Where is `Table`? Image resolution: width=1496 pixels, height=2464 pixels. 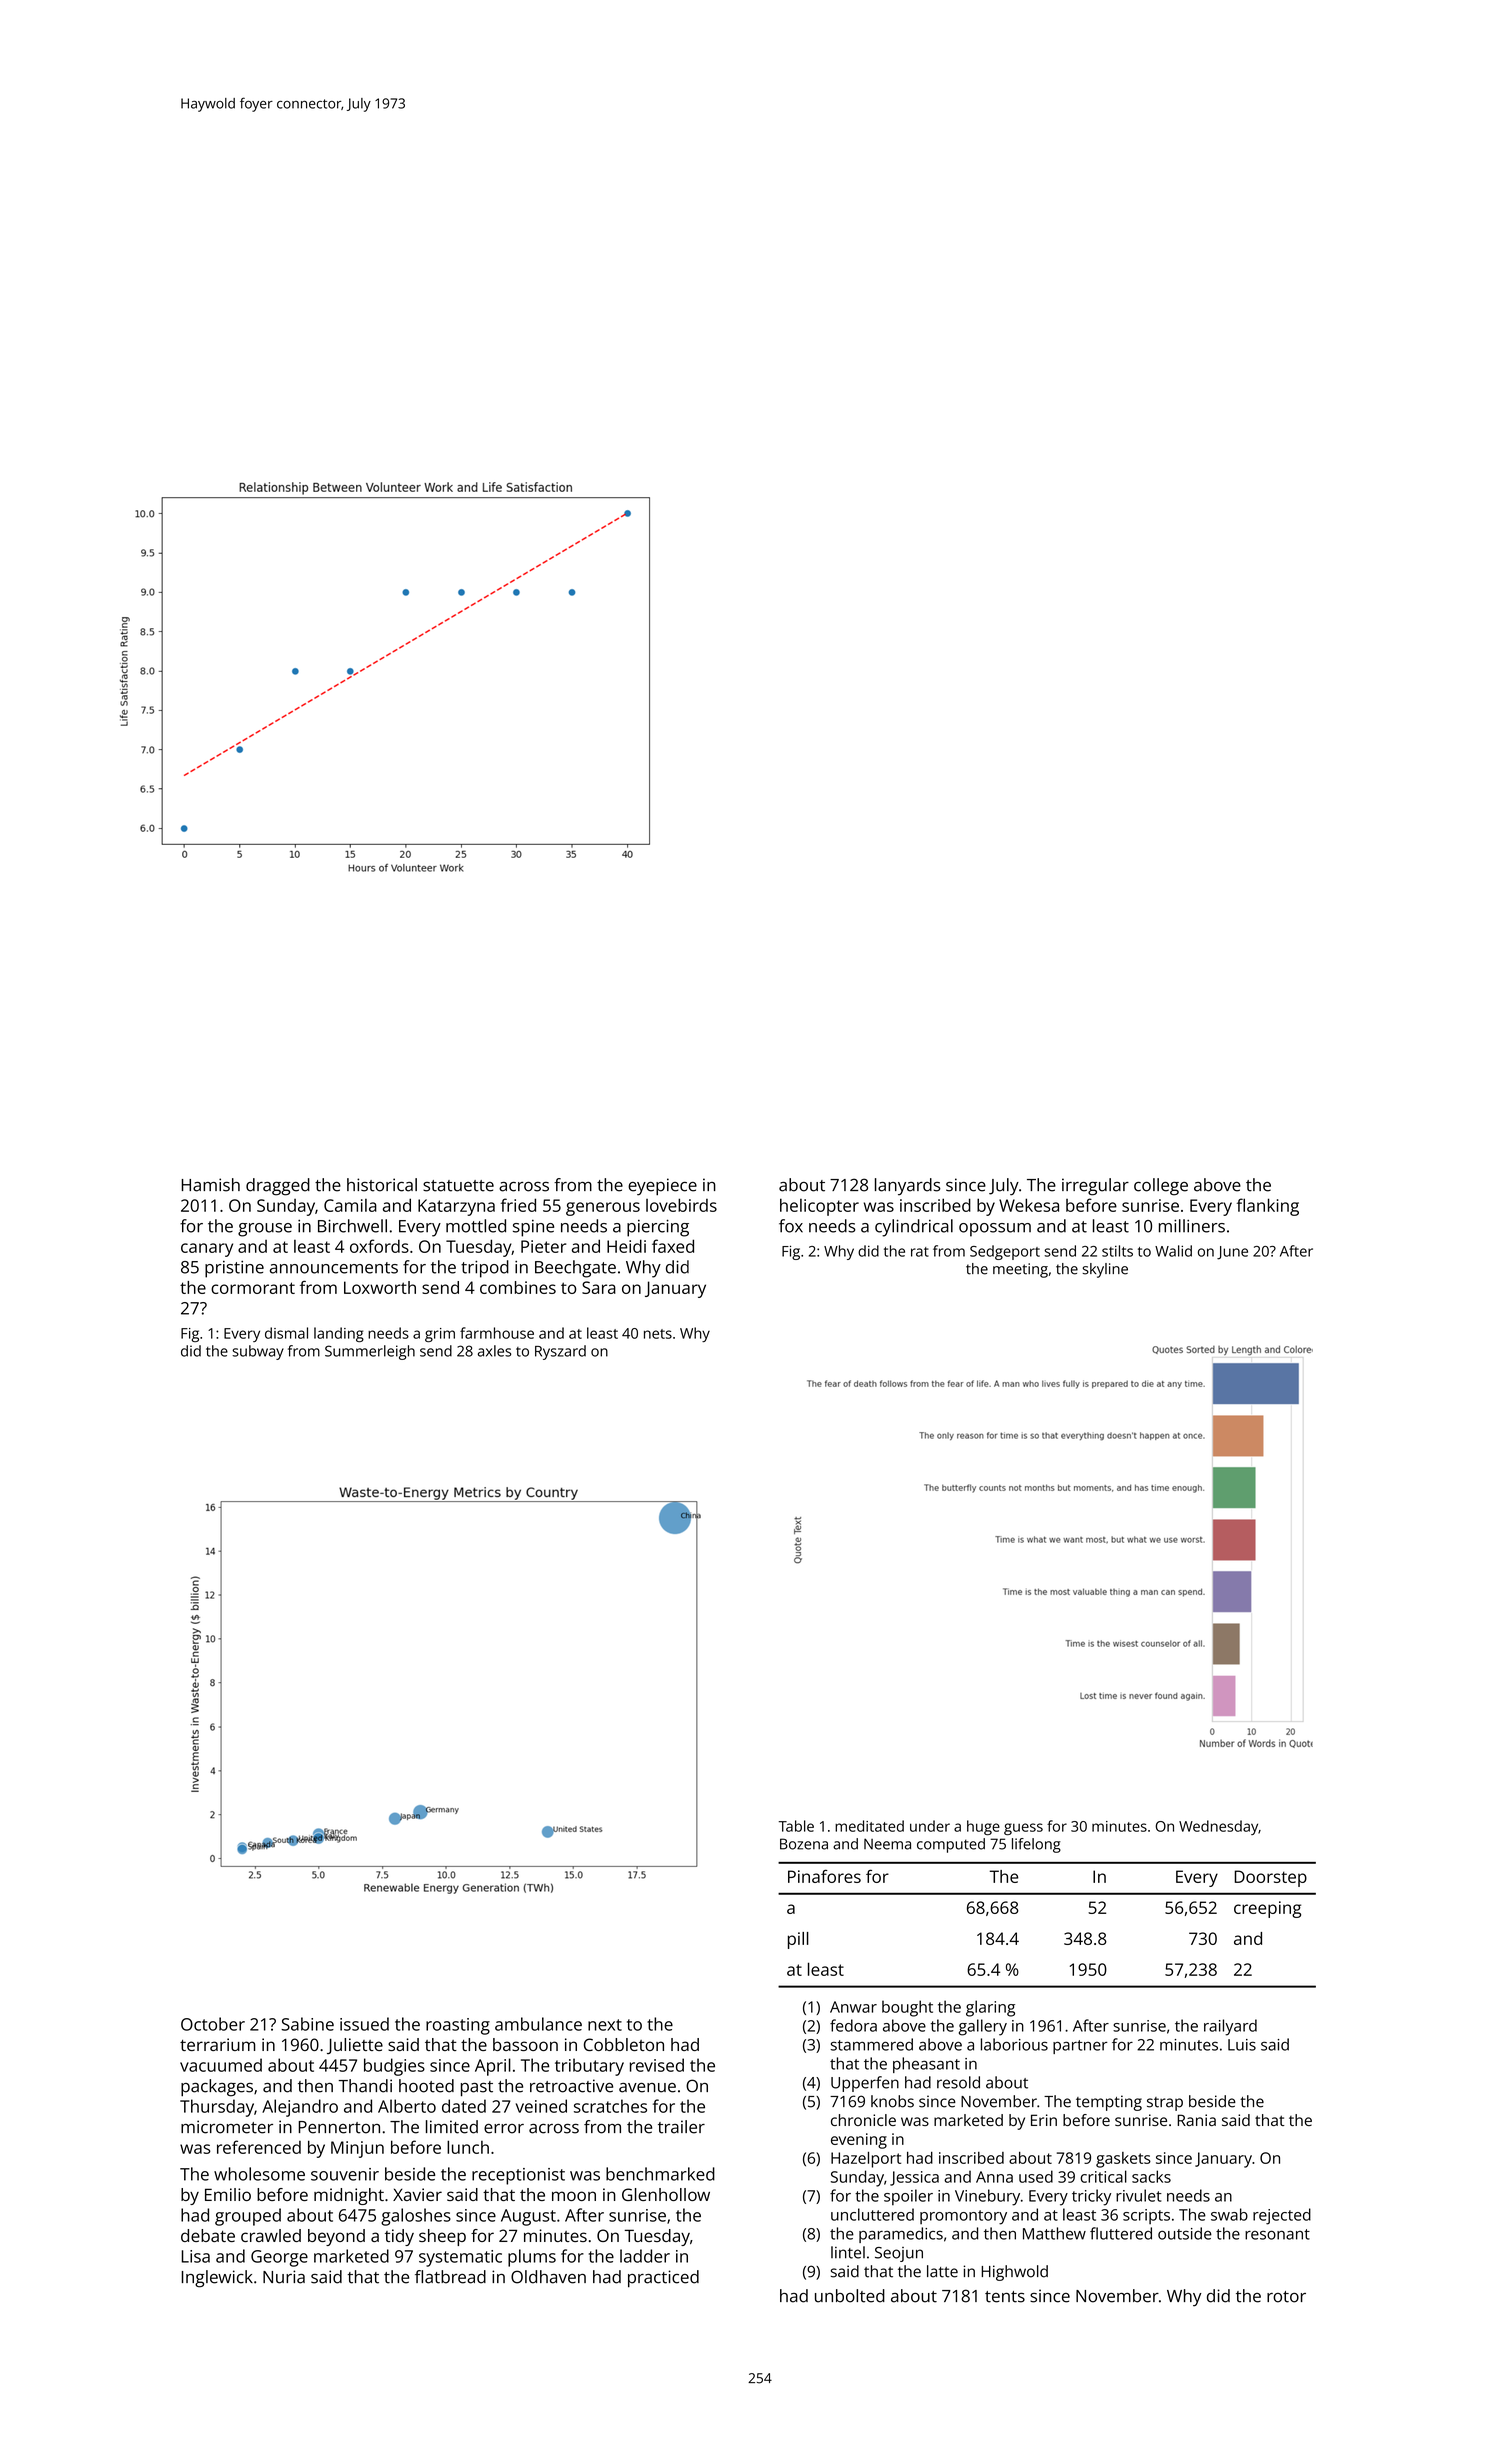 Table is located at coordinates (796, 1826).
